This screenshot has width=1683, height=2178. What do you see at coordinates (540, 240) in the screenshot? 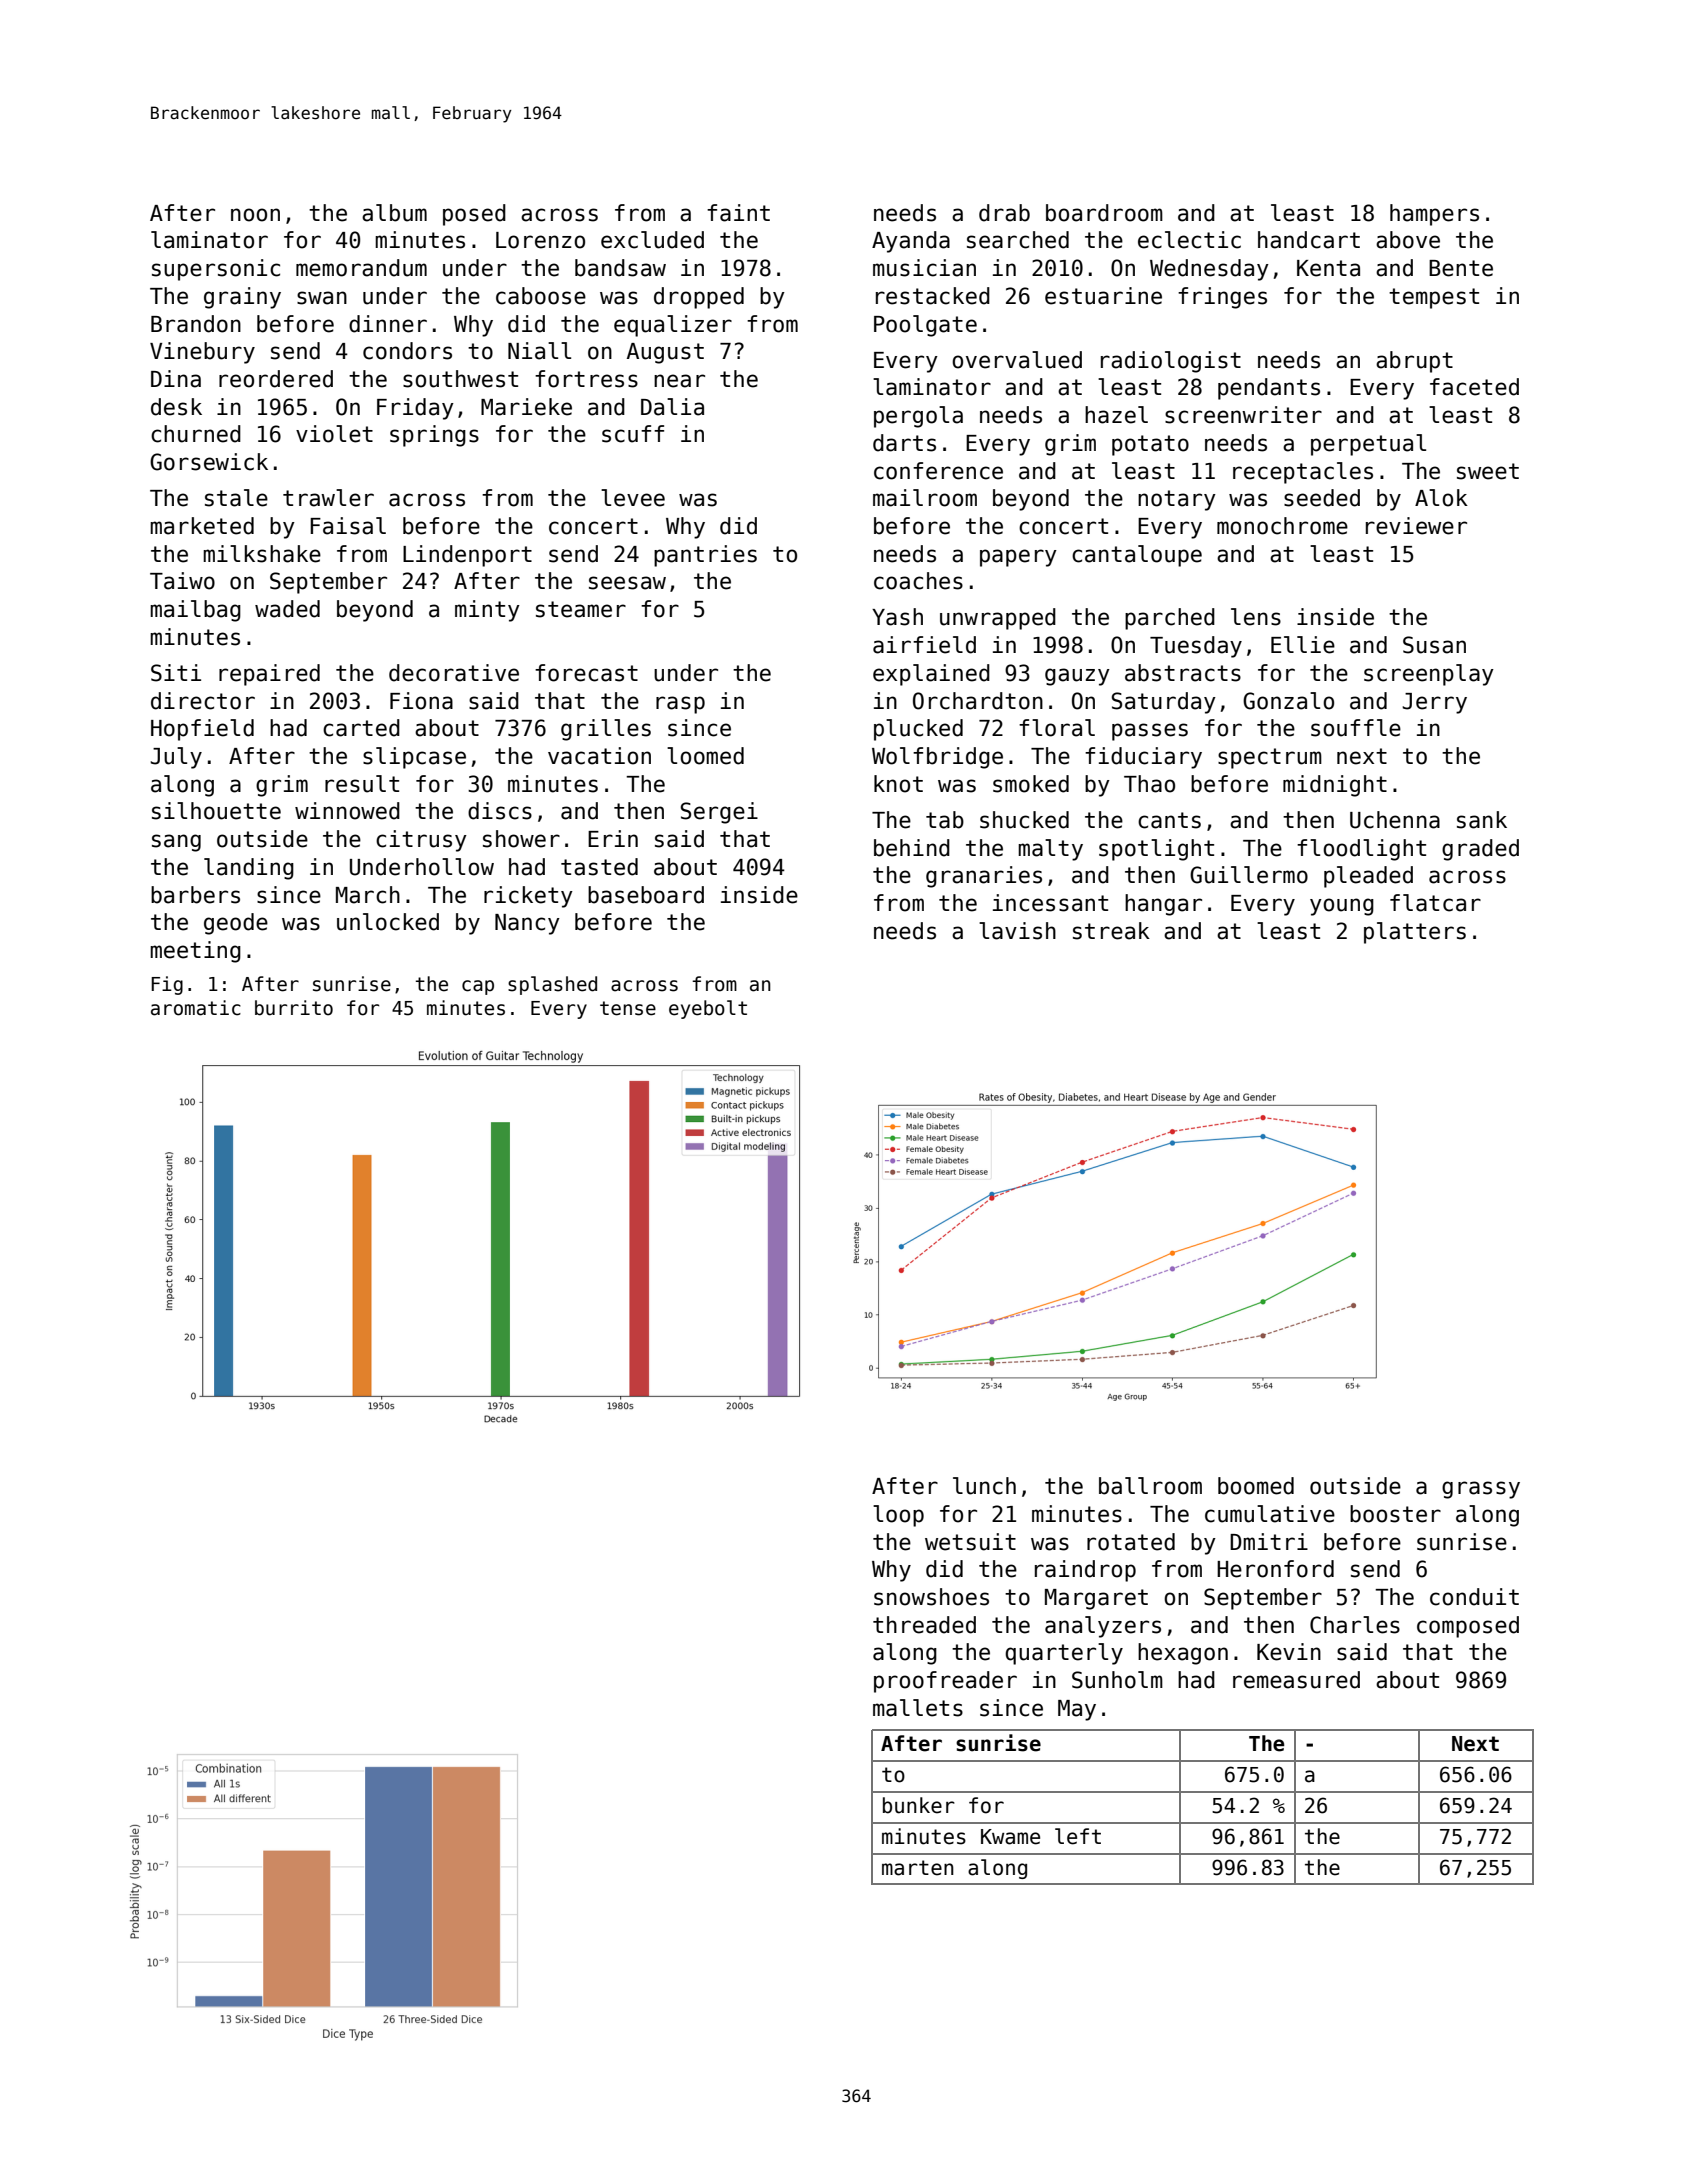
I see `Lorenzo` at bounding box center [540, 240].
